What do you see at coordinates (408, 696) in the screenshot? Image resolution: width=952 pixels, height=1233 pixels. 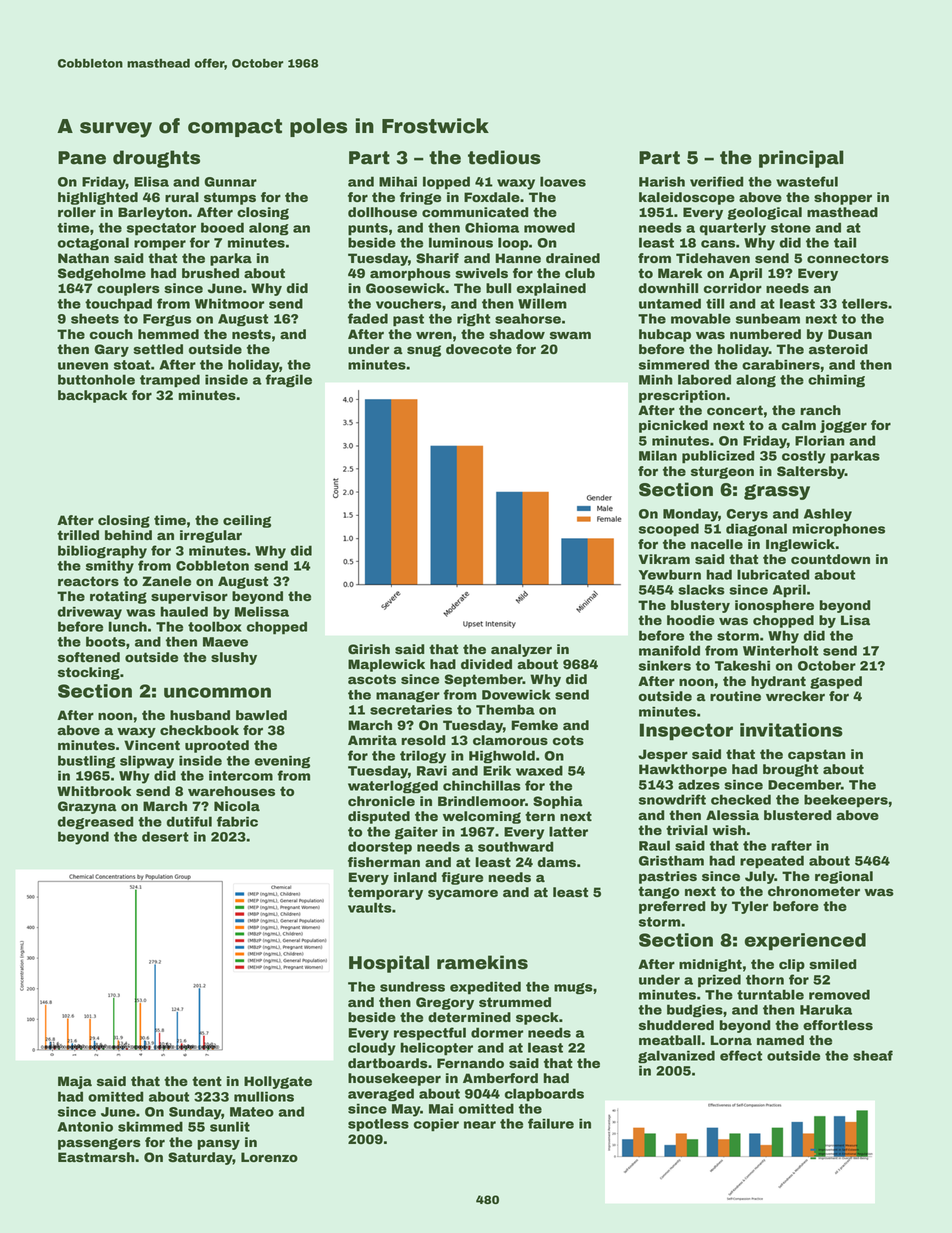 I see `manager` at bounding box center [408, 696].
